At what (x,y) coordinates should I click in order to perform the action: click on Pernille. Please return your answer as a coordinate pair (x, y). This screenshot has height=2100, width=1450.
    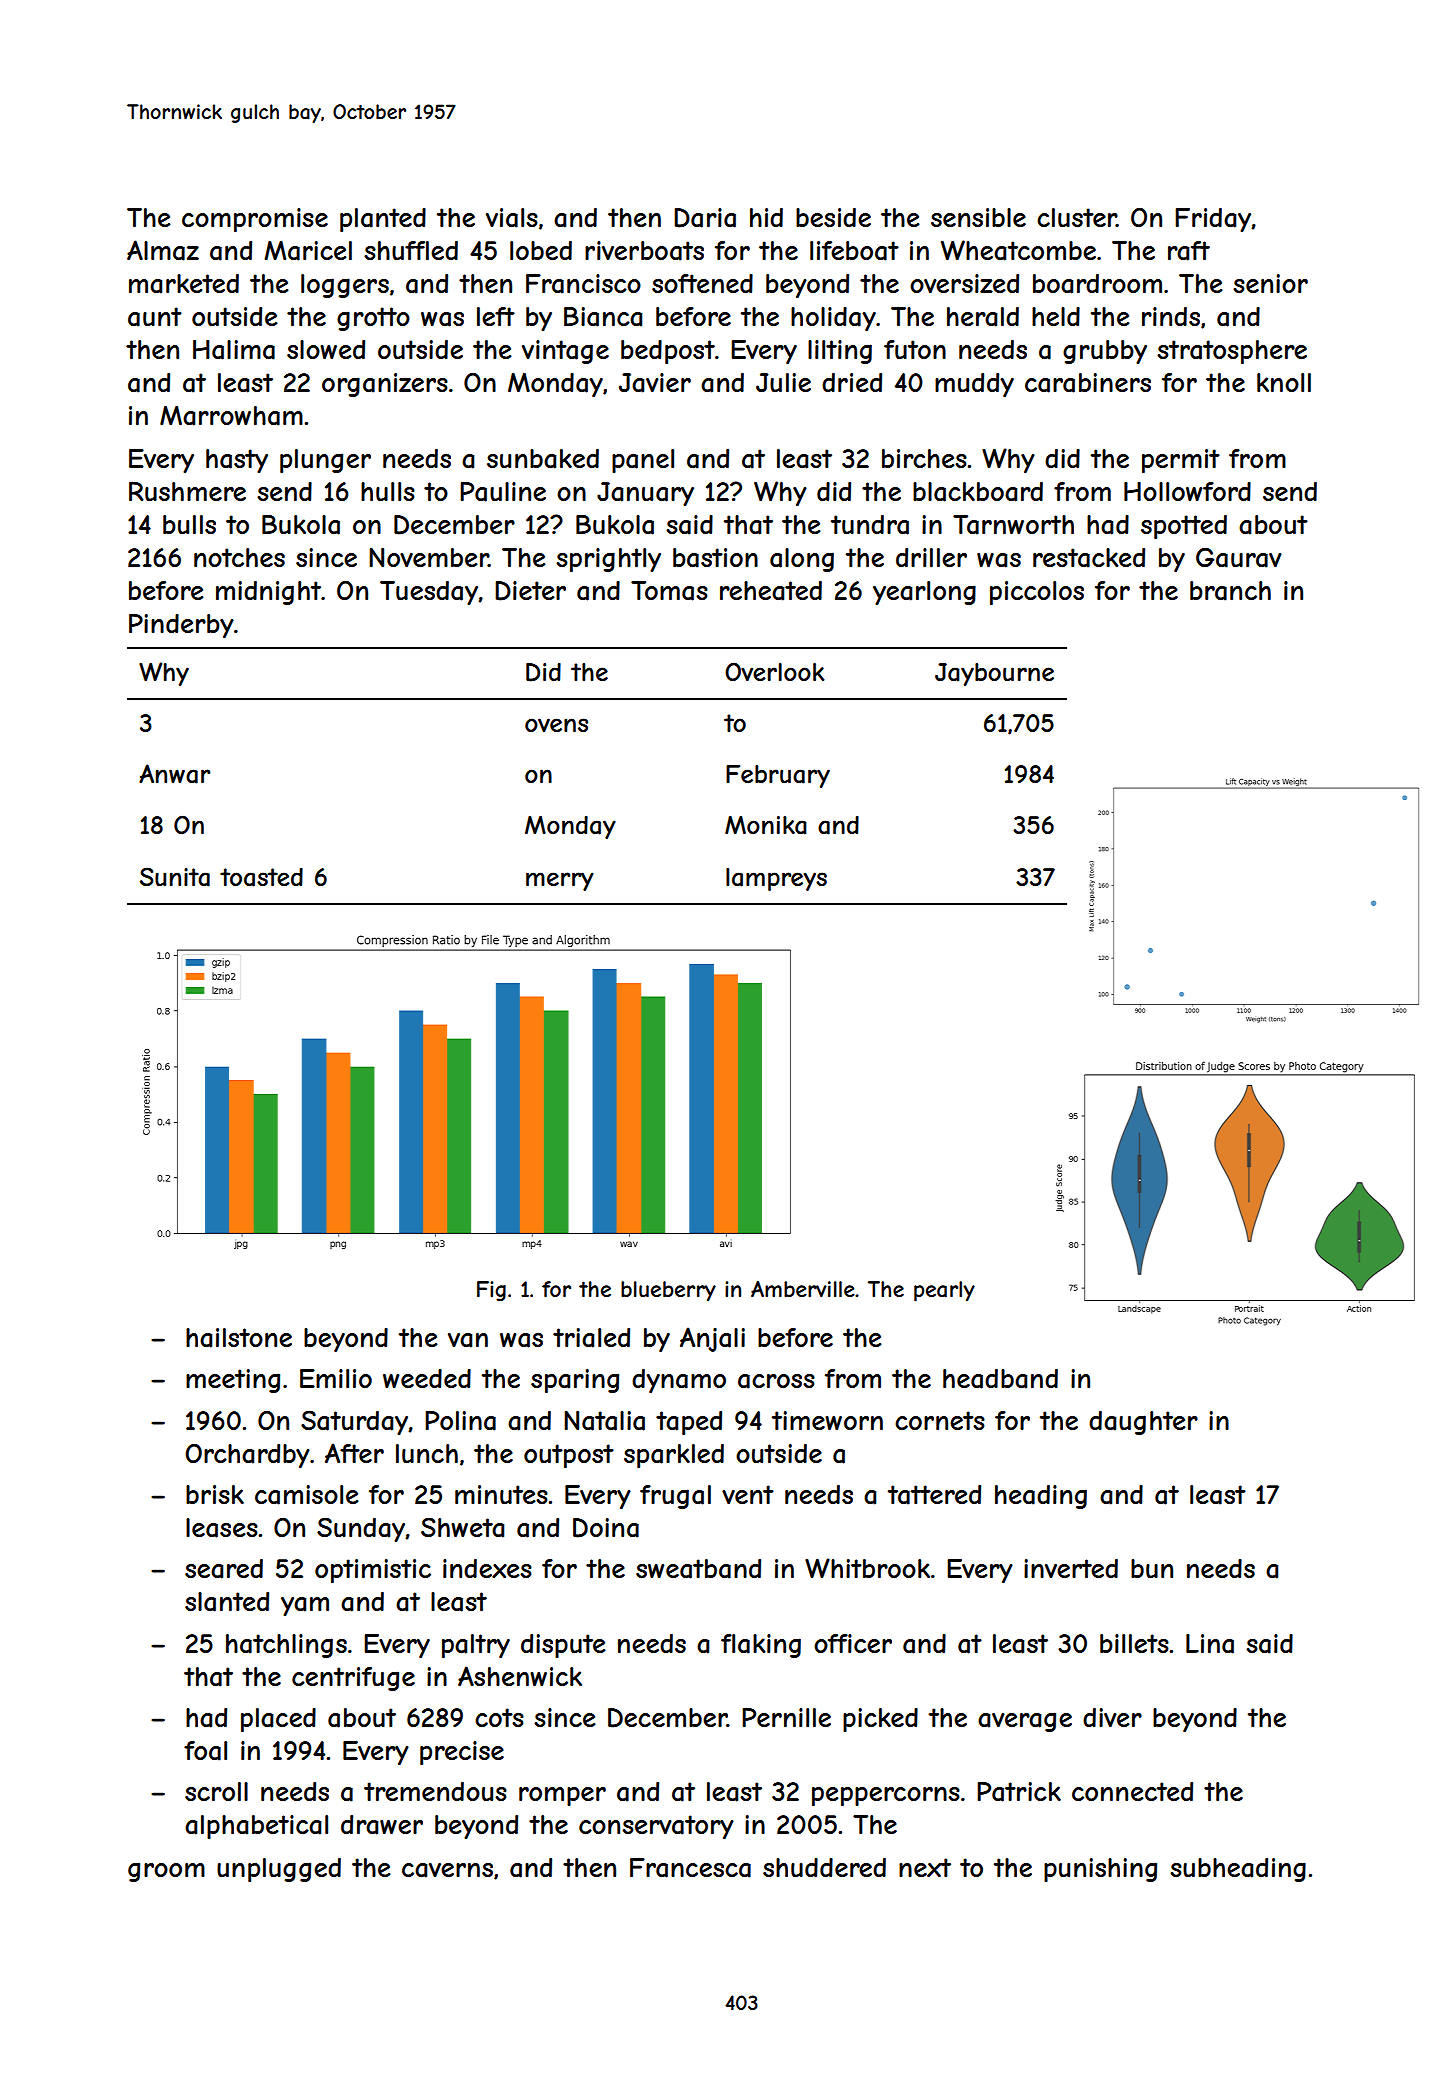
    Looking at the image, I should click on (786, 1717).
